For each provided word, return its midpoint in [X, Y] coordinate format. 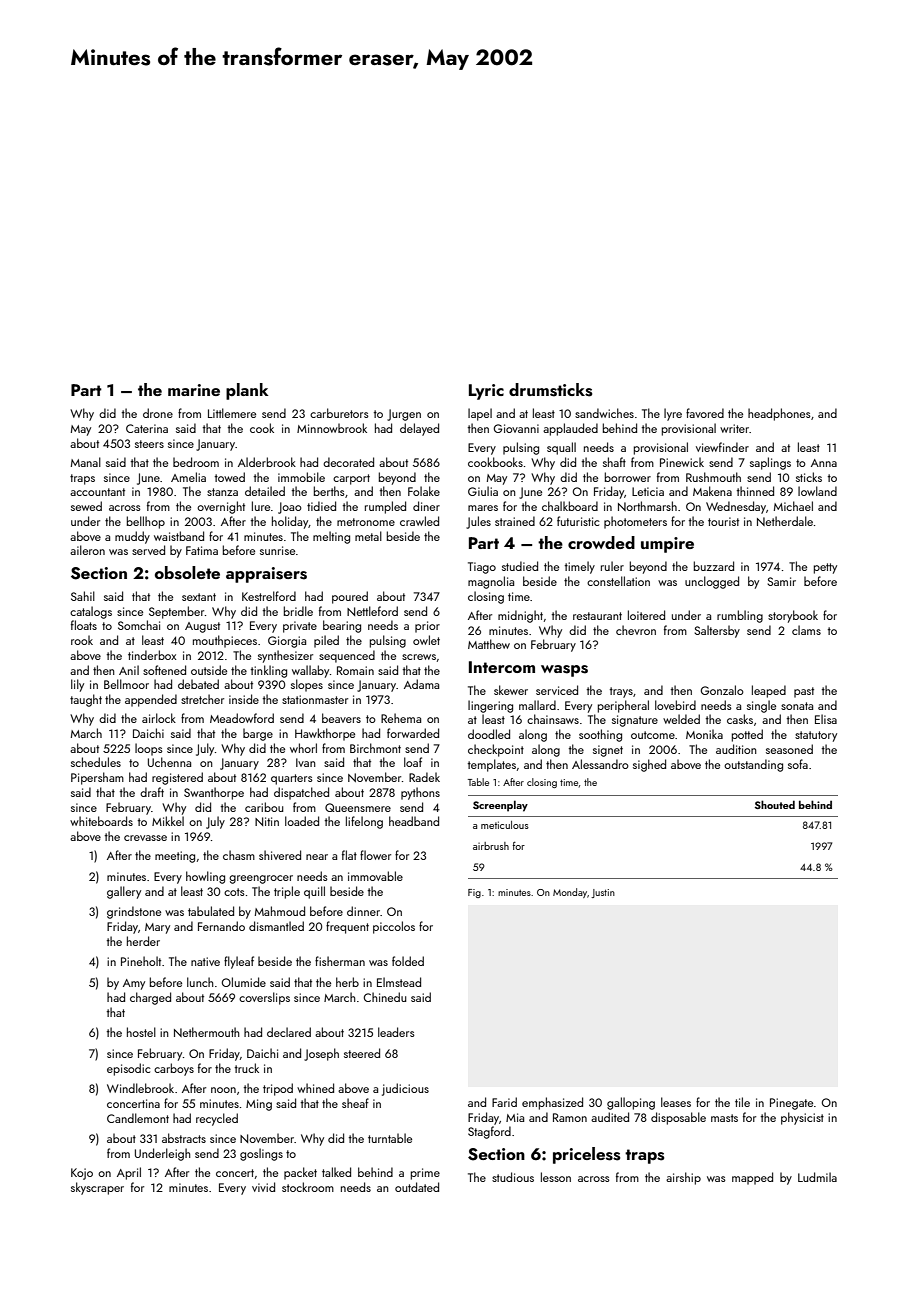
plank [247, 391]
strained [515, 521]
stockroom [308, 1187]
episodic [129, 1069]
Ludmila [817, 1177]
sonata [797, 706]
